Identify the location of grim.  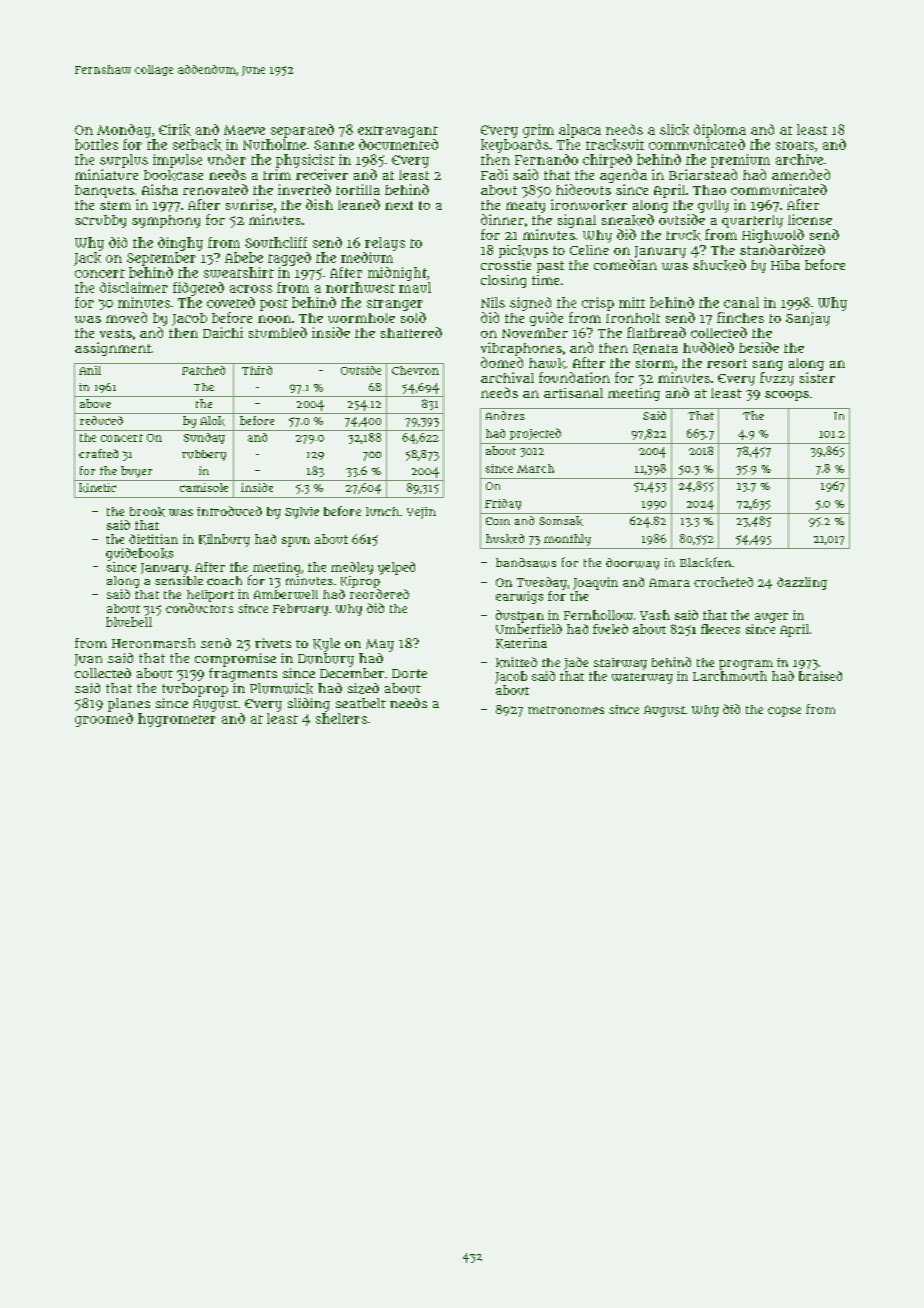
(538, 131).
